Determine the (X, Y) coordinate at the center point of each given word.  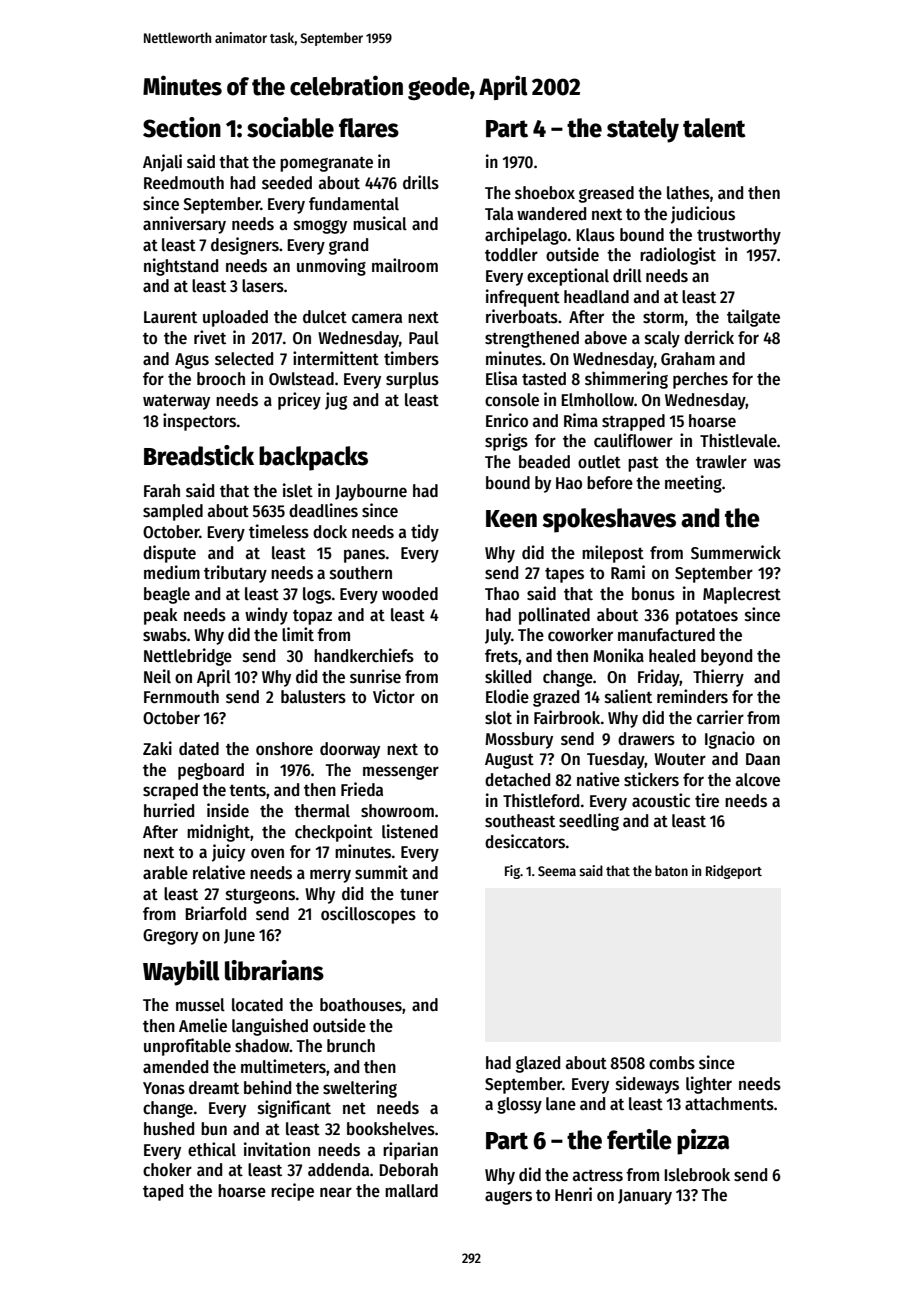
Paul (424, 338)
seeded (287, 183)
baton (671, 870)
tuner (419, 895)
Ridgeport (734, 872)
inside (228, 810)
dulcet (325, 317)
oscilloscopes (368, 915)
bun (214, 1128)
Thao (502, 594)
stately (643, 130)
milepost (613, 554)
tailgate (753, 318)
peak (161, 616)
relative (219, 872)
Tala (499, 214)
